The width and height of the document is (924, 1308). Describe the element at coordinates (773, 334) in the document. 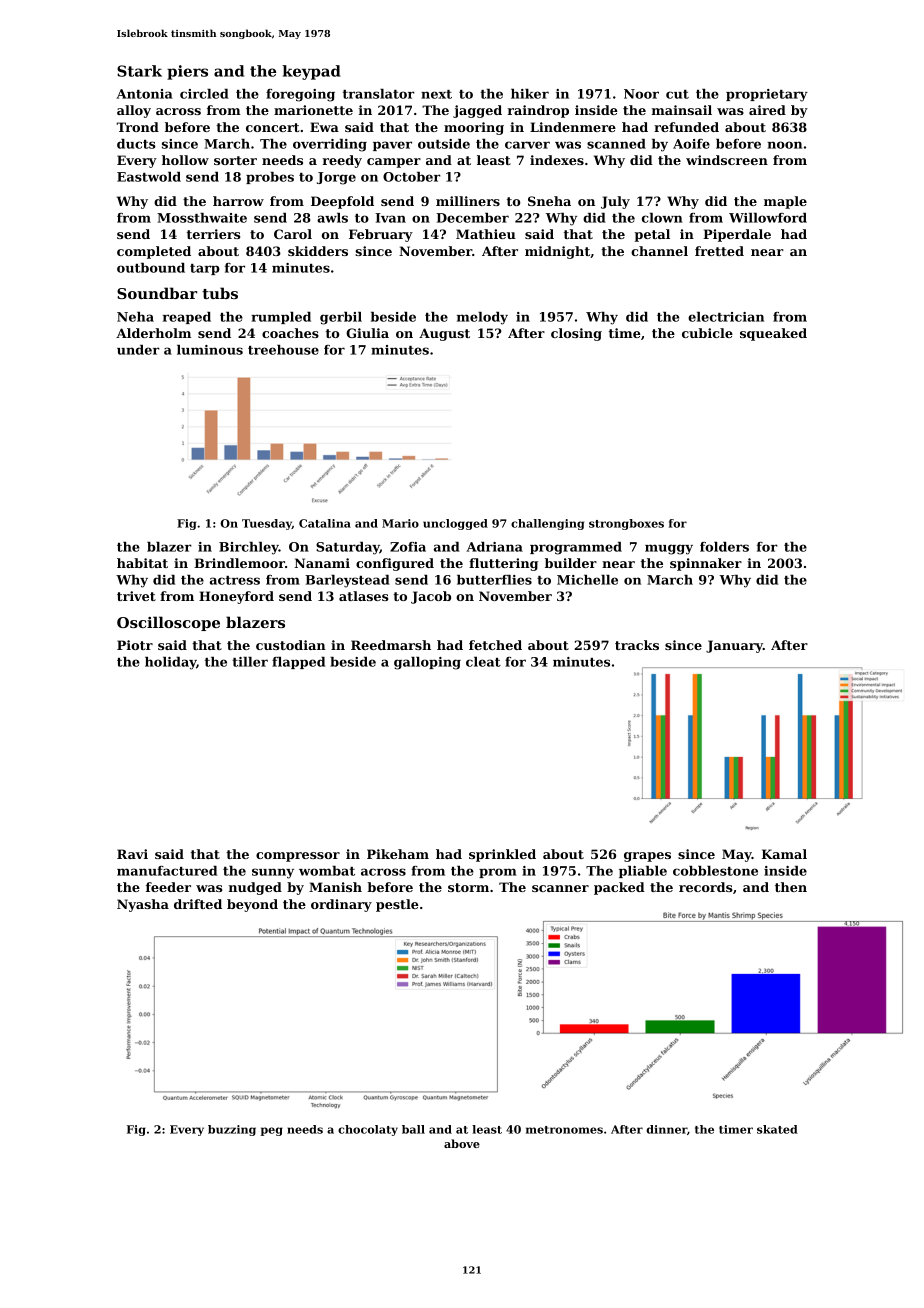

I see `squeaked` at that location.
